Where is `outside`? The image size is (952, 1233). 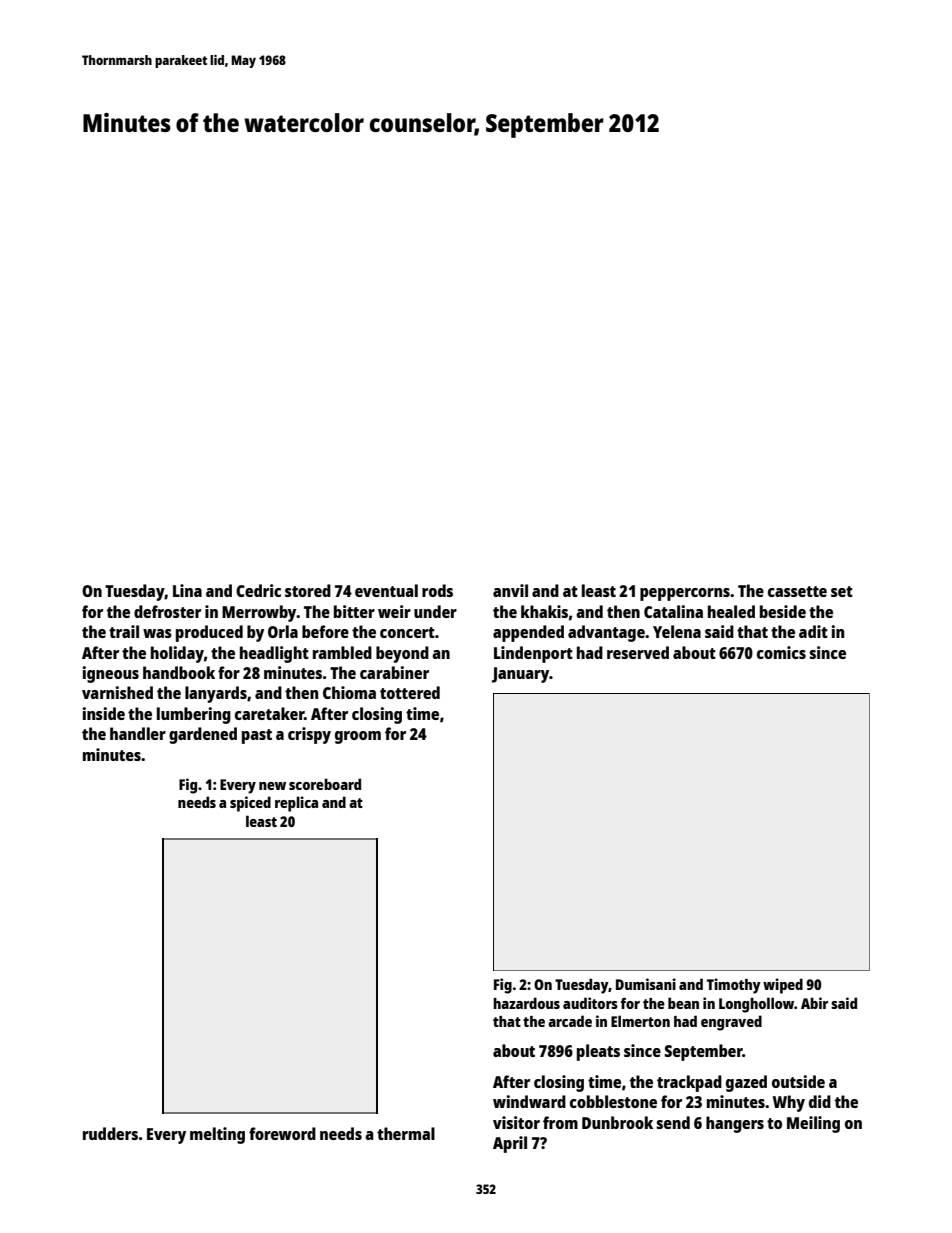
outside is located at coordinates (798, 1081).
